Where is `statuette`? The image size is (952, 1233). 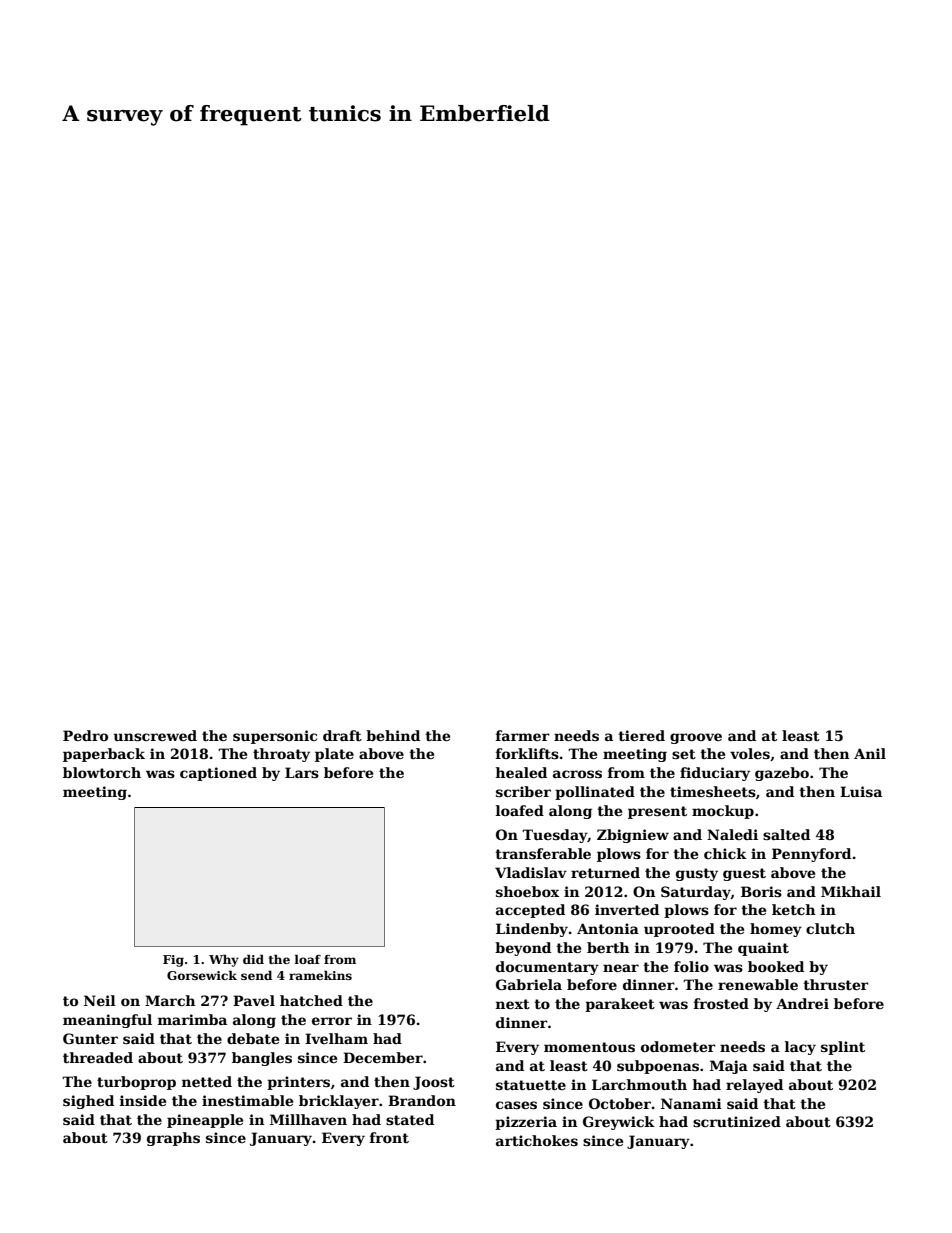 statuette is located at coordinates (531, 1085).
